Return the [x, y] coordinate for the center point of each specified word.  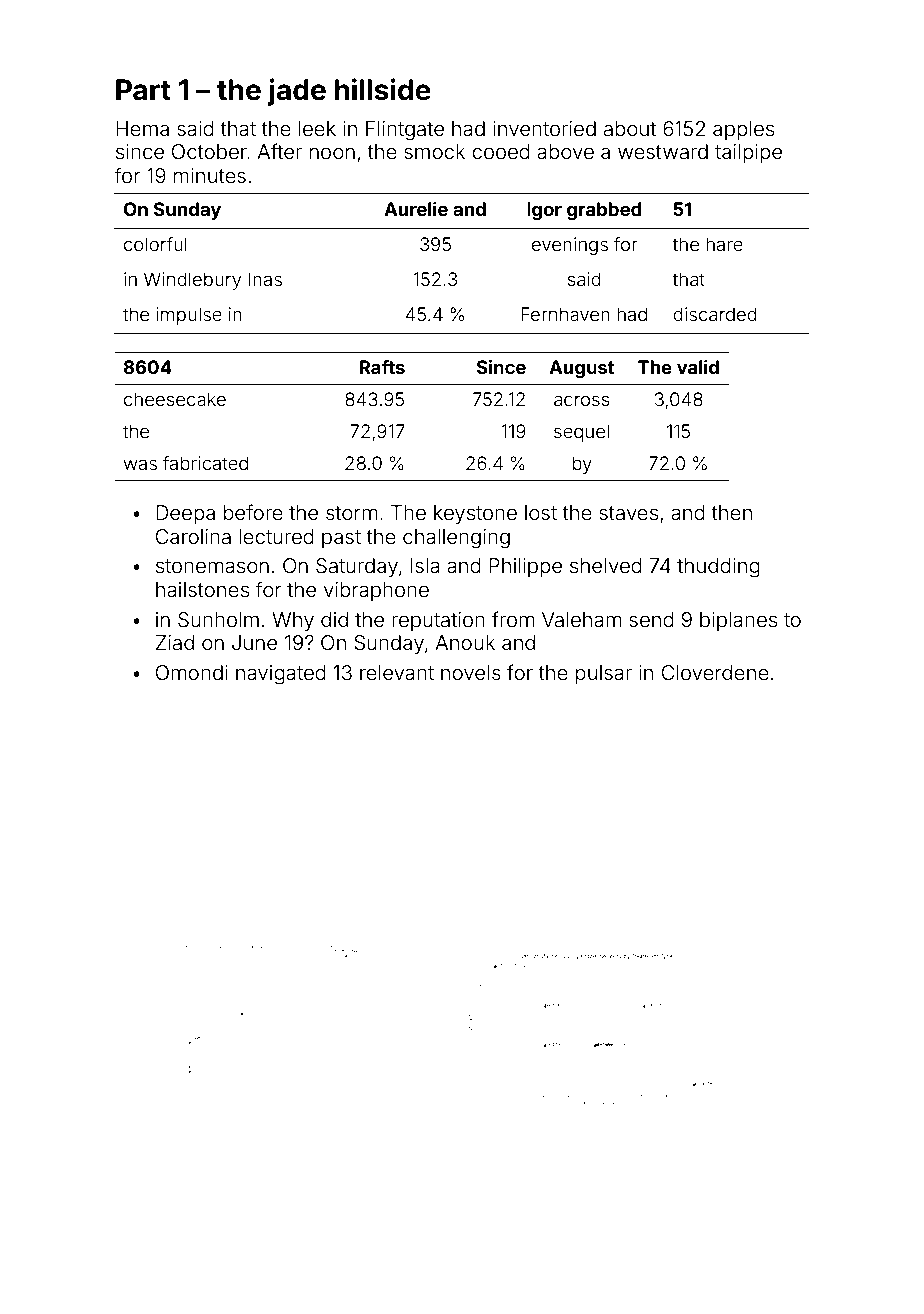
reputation [438, 621]
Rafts [382, 367]
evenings [570, 246]
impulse [189, 316]
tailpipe [748, 153]
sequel [581, 433]
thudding [718, 568]
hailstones [202, 589]
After [279, 151]
